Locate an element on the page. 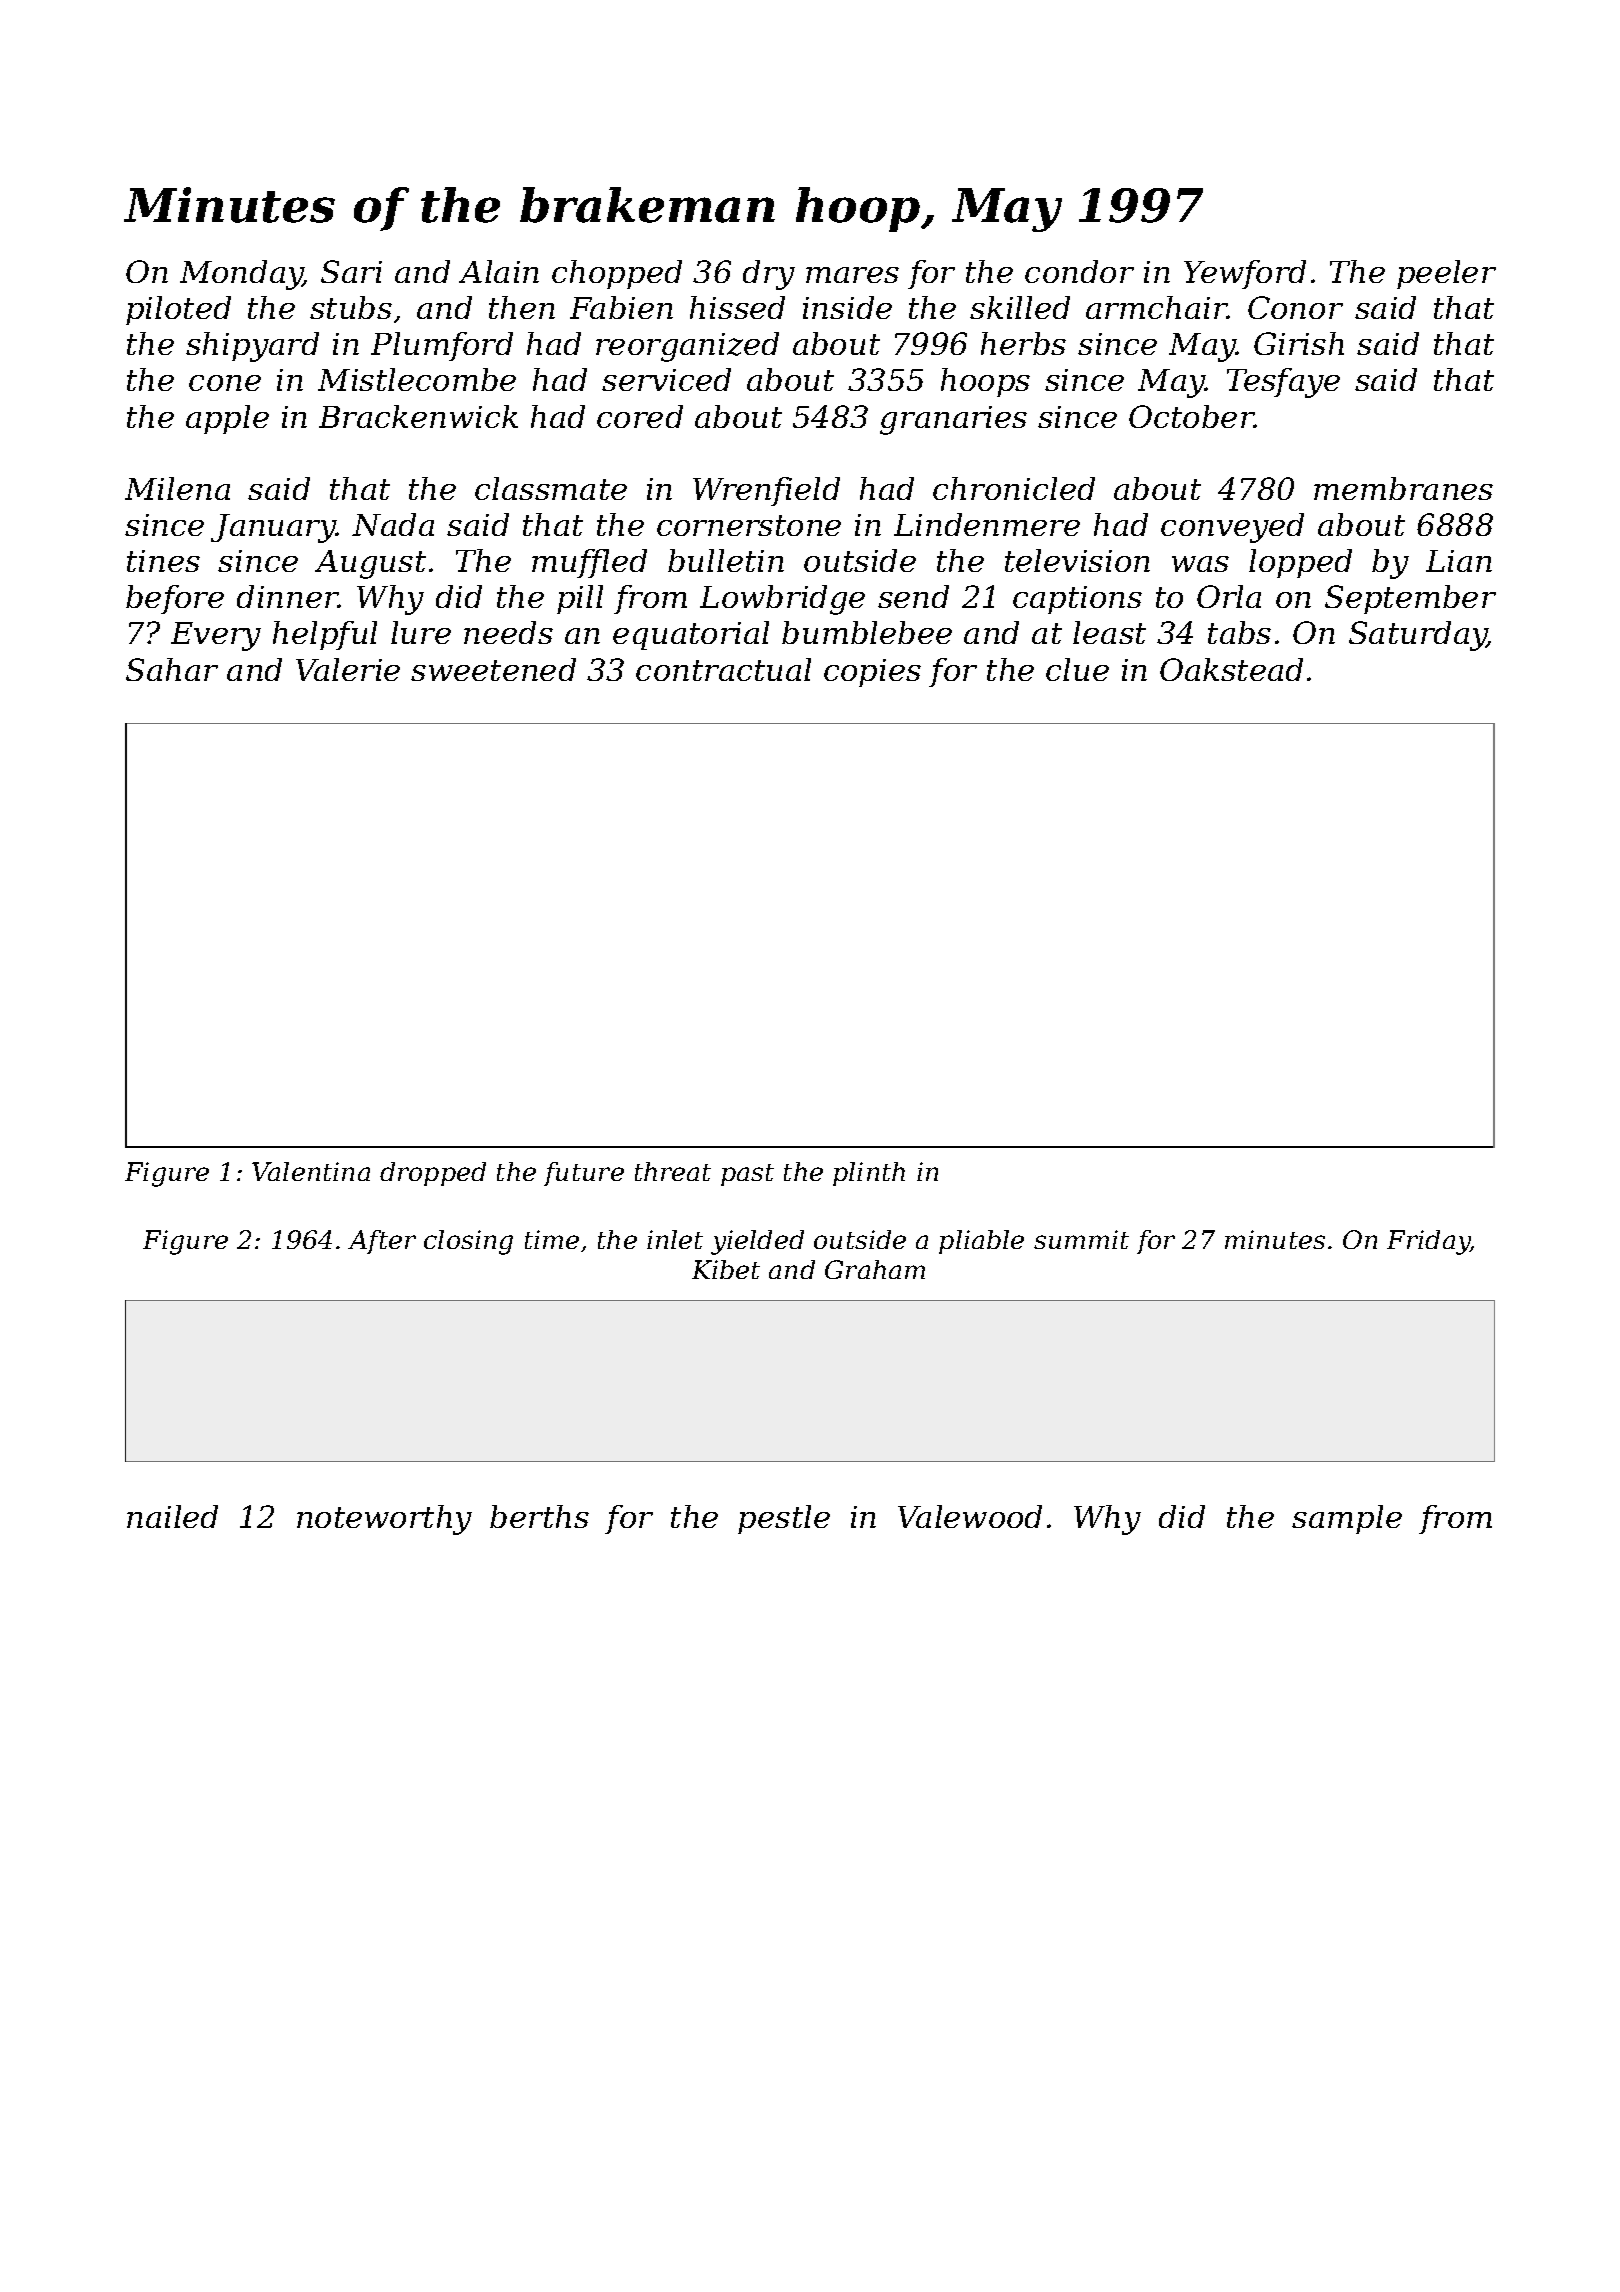 Image resolution: width=1620 pixels, height=2292 pixels. peeler is located at coordinates (1446, 274).
